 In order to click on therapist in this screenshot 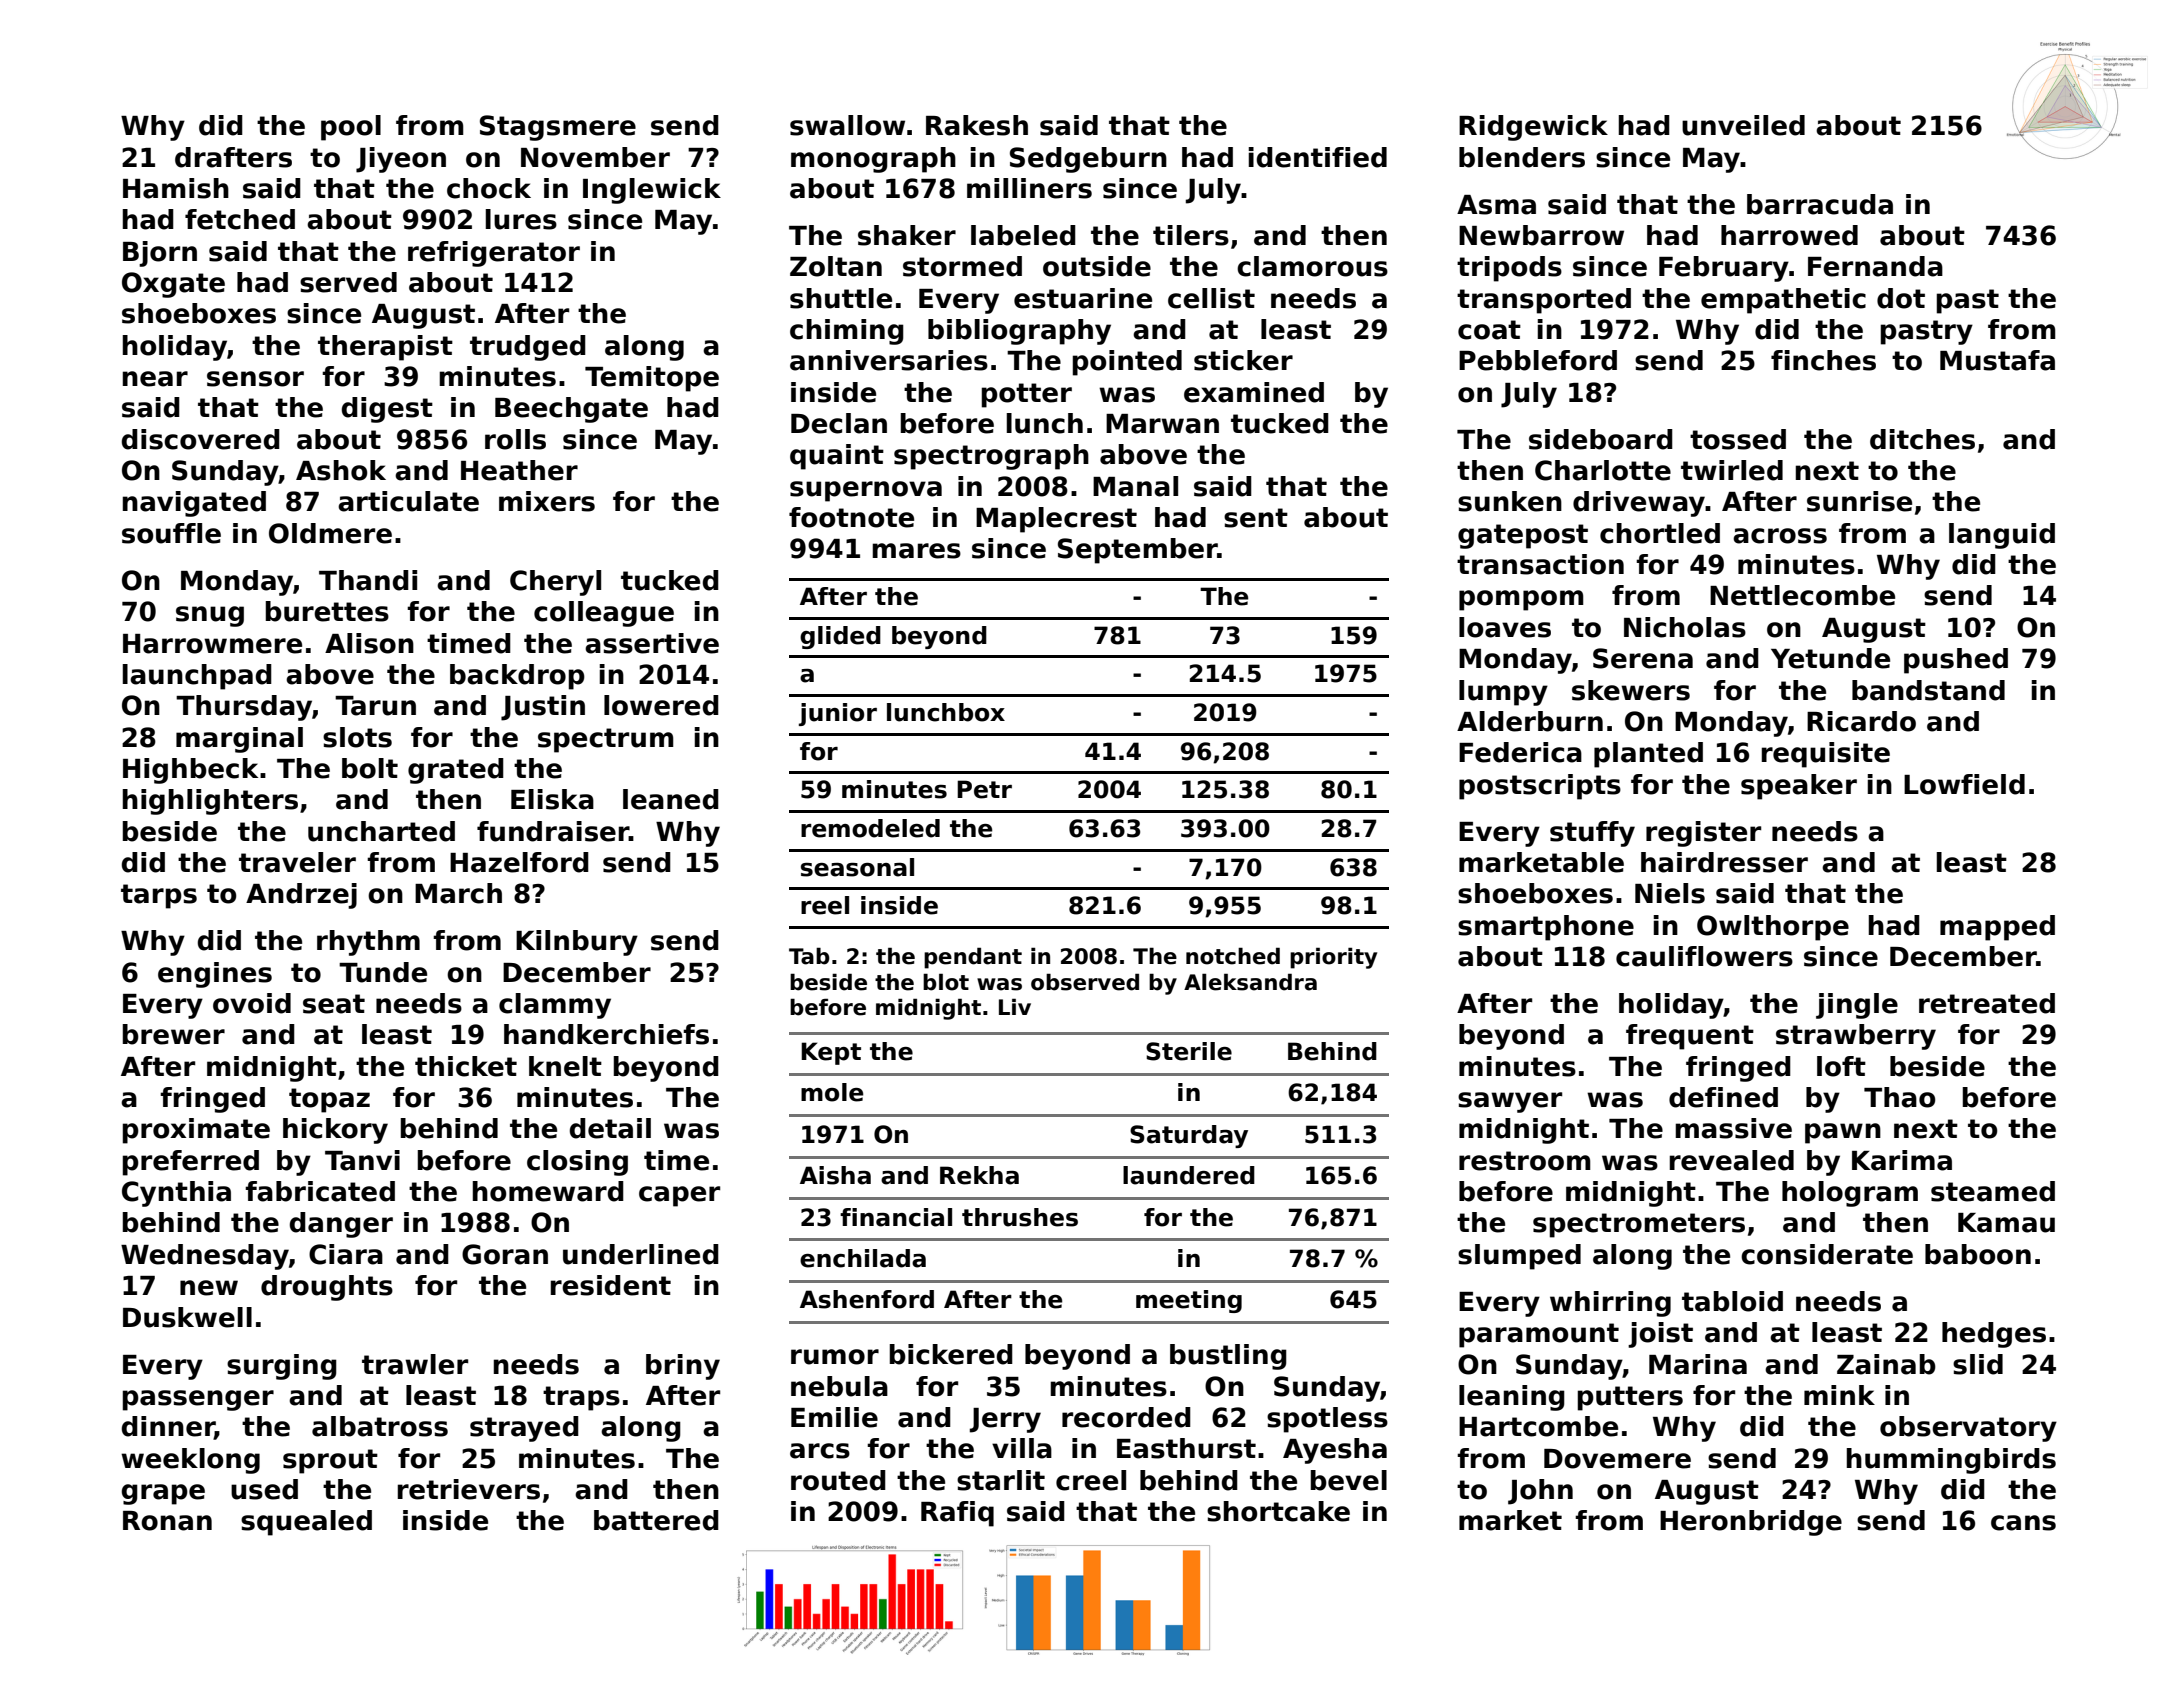, I will do `click(385, 348)`.
